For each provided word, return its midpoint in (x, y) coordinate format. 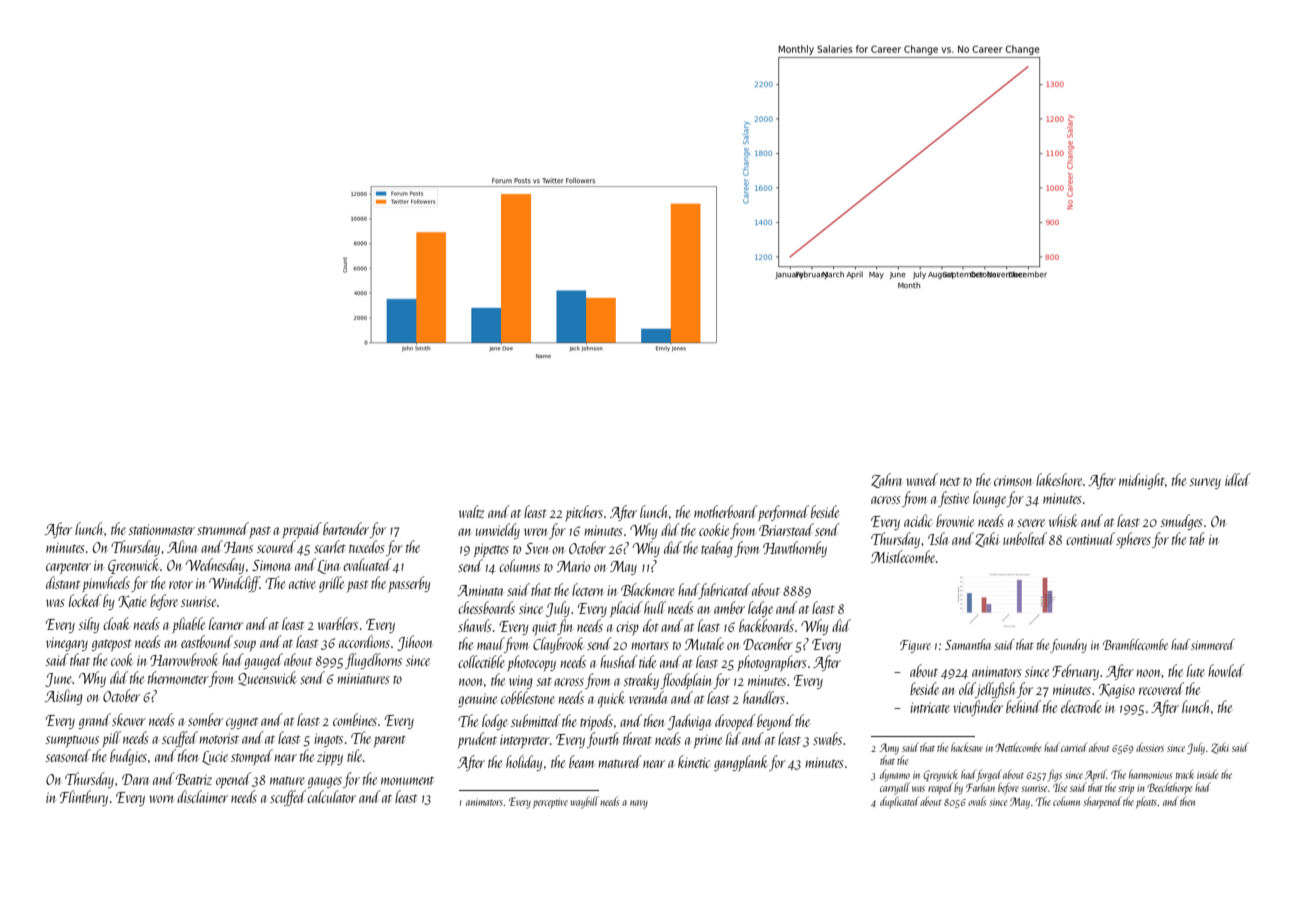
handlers (764, 697)
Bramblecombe (1135, 644)
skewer (129, 719)
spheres (1133, 540)
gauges (325, 782)
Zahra (886, 480)
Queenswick (267, 678)
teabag (717, 549)
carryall (895, 788)
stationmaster (161, 529)
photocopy (531, 663)
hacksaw (967, 747)
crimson (1013, 480)
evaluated (367, 564)
